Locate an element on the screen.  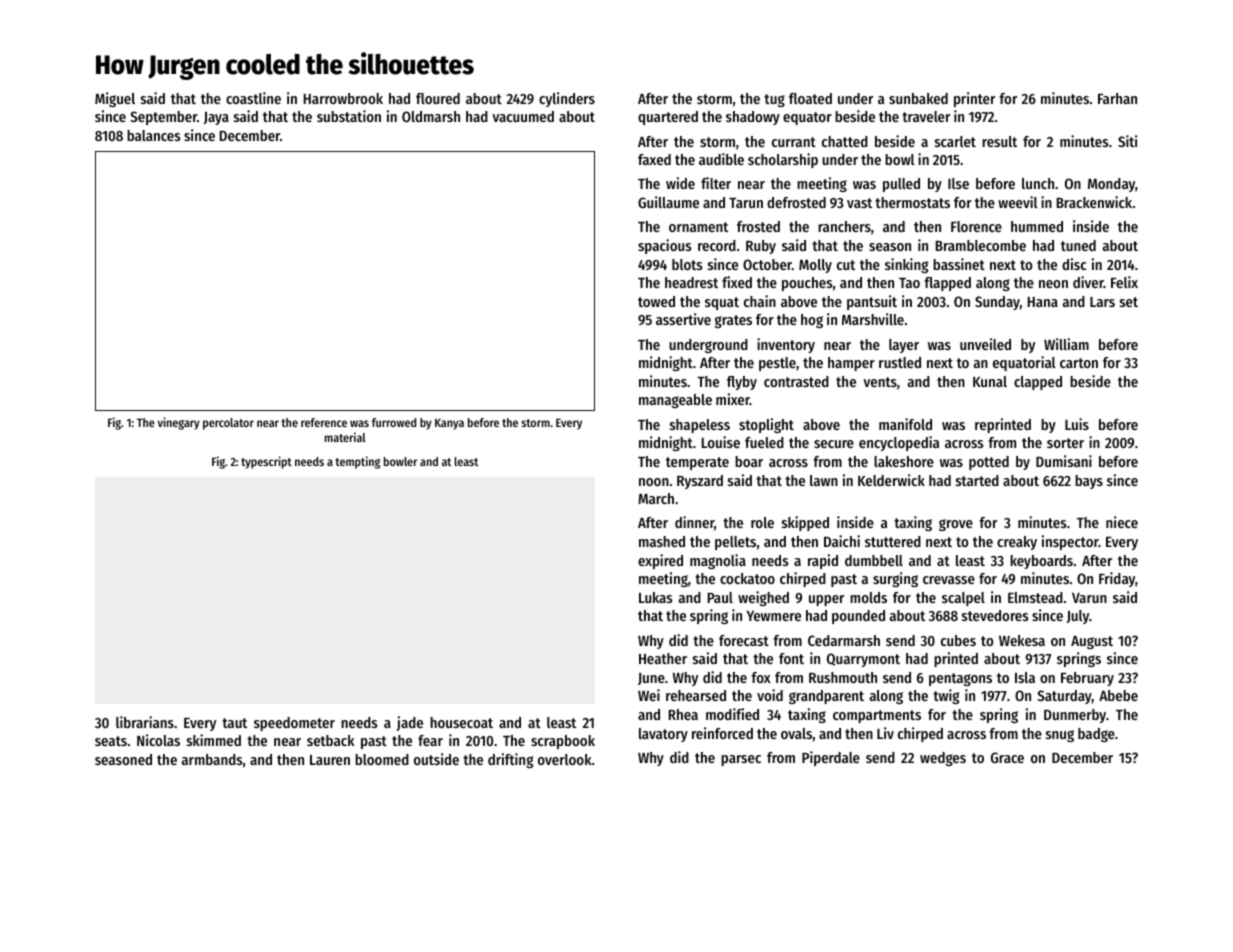
typescript is located at coordinates (266, 462).
